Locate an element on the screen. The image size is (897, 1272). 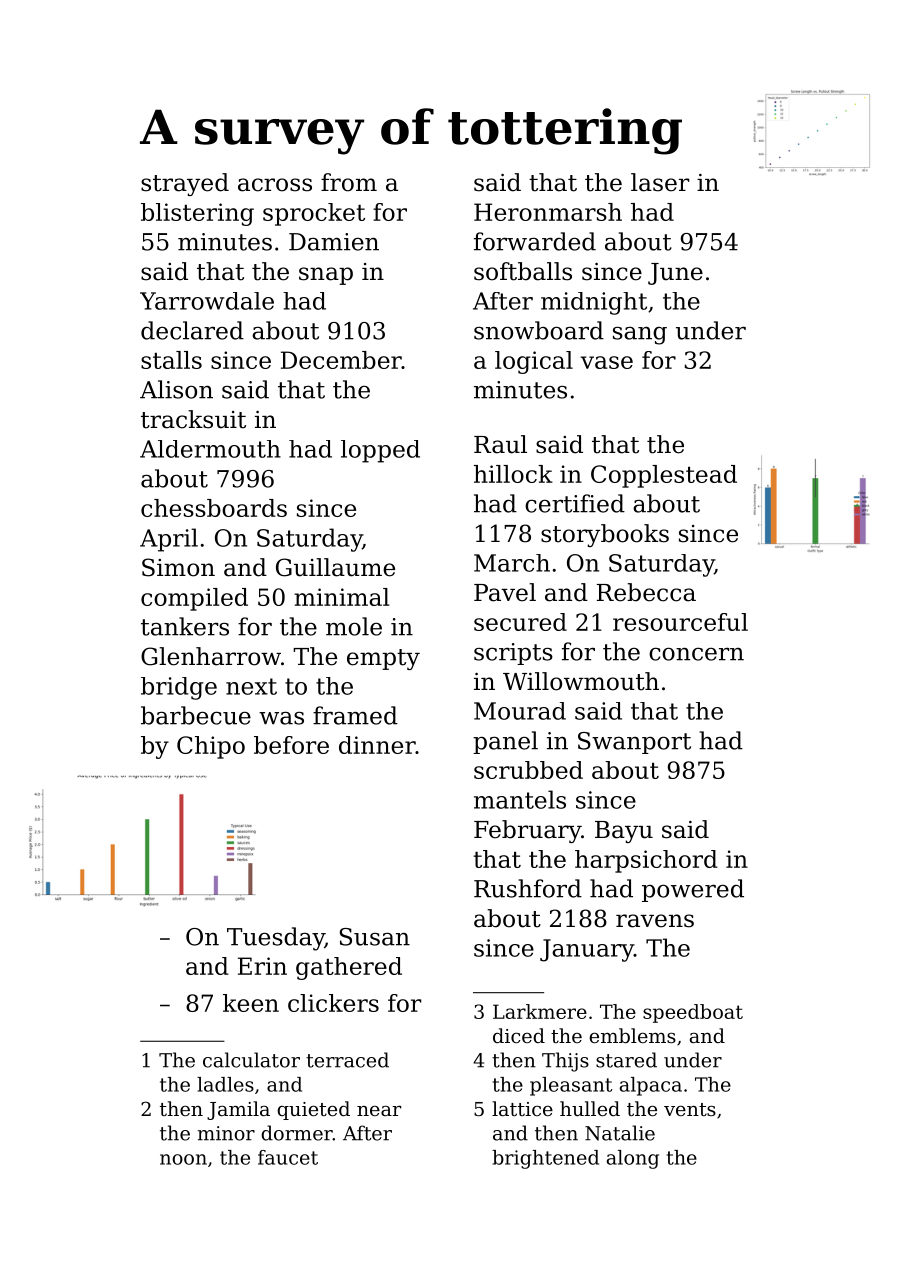
noon is located at coordinates (183, 1159).
